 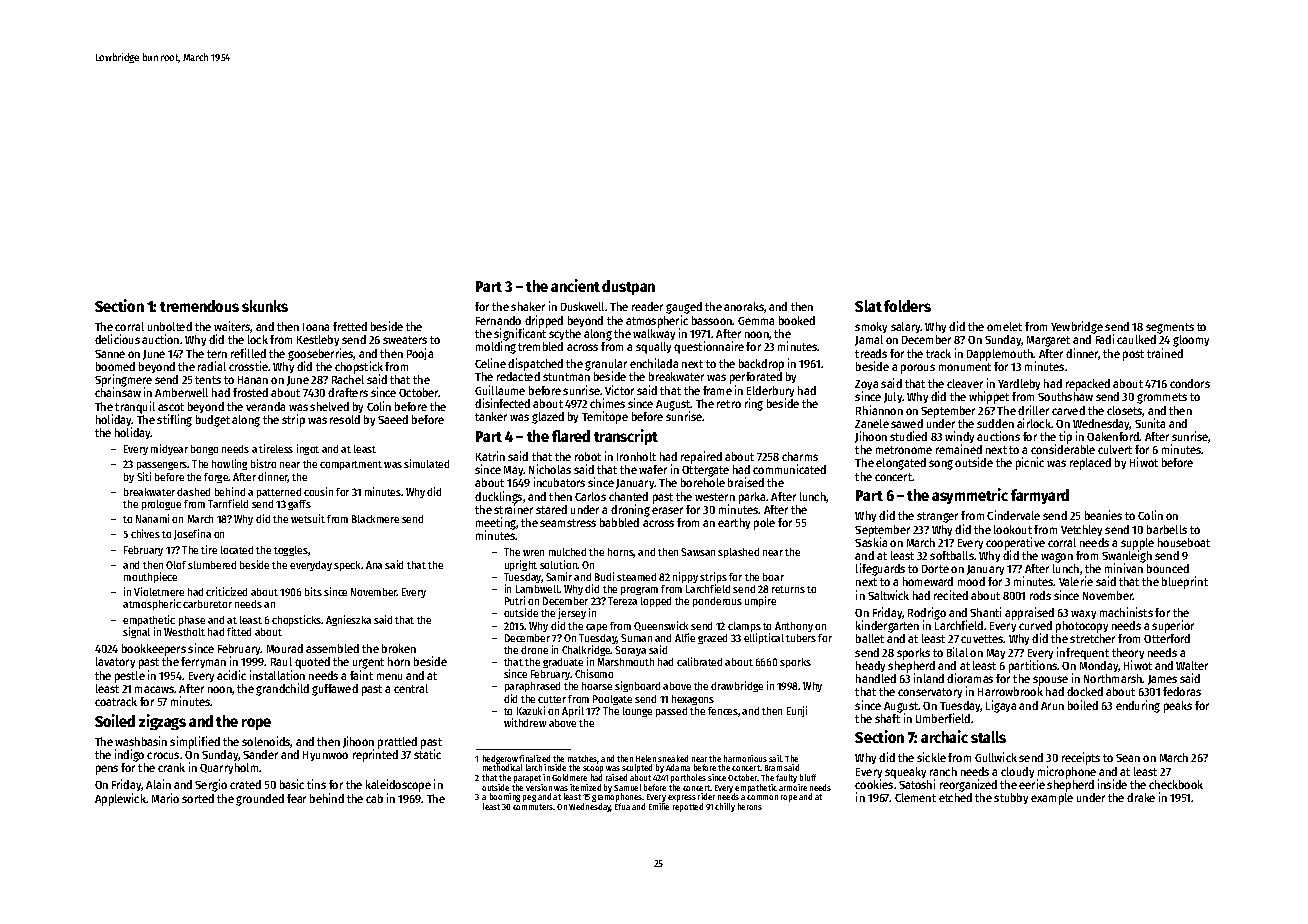 I want to click on anoraks, so click(x=744, y=306).
